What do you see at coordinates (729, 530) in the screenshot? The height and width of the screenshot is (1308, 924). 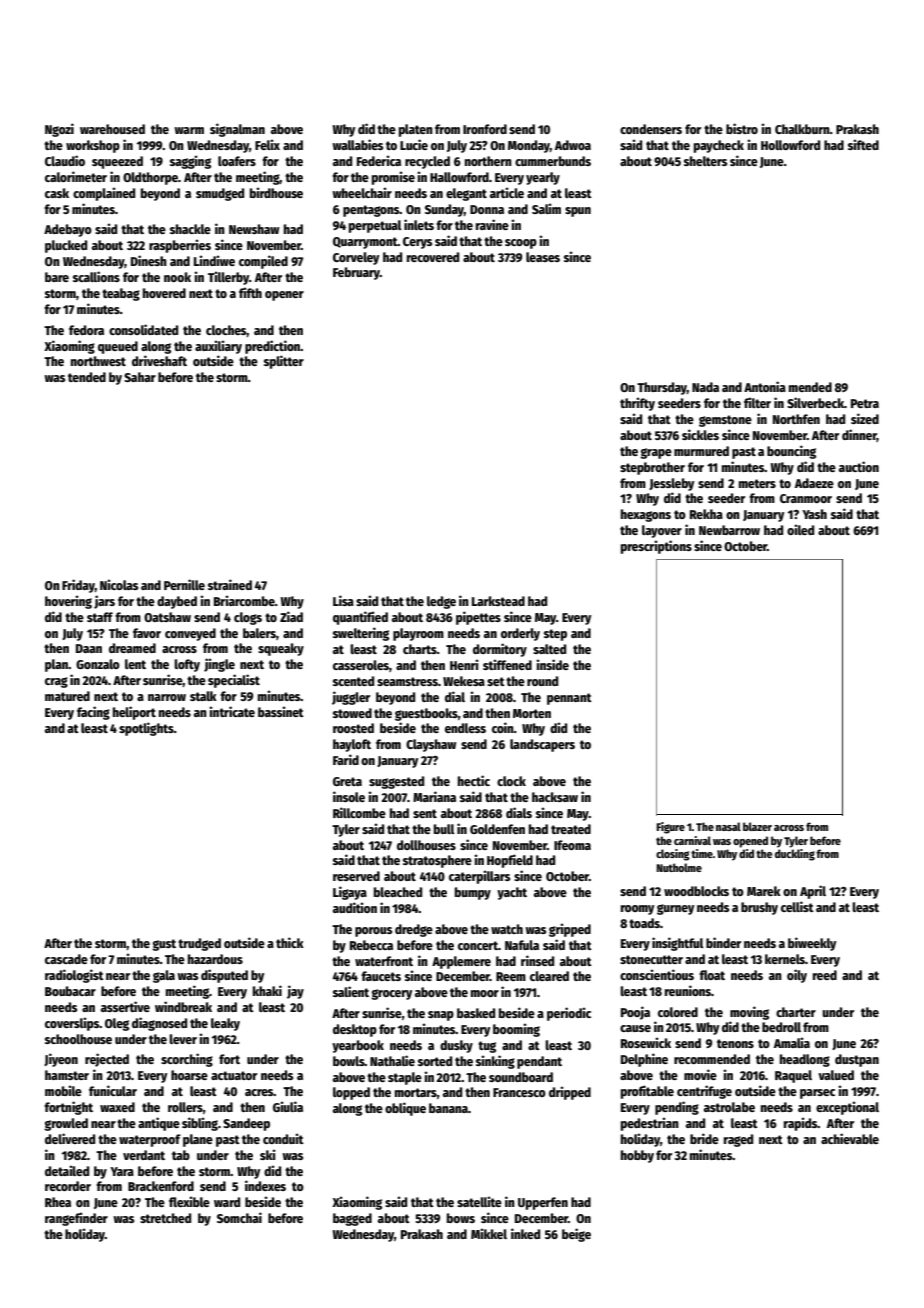 I see `Newbarrow` at bounding box center [729, 530].
